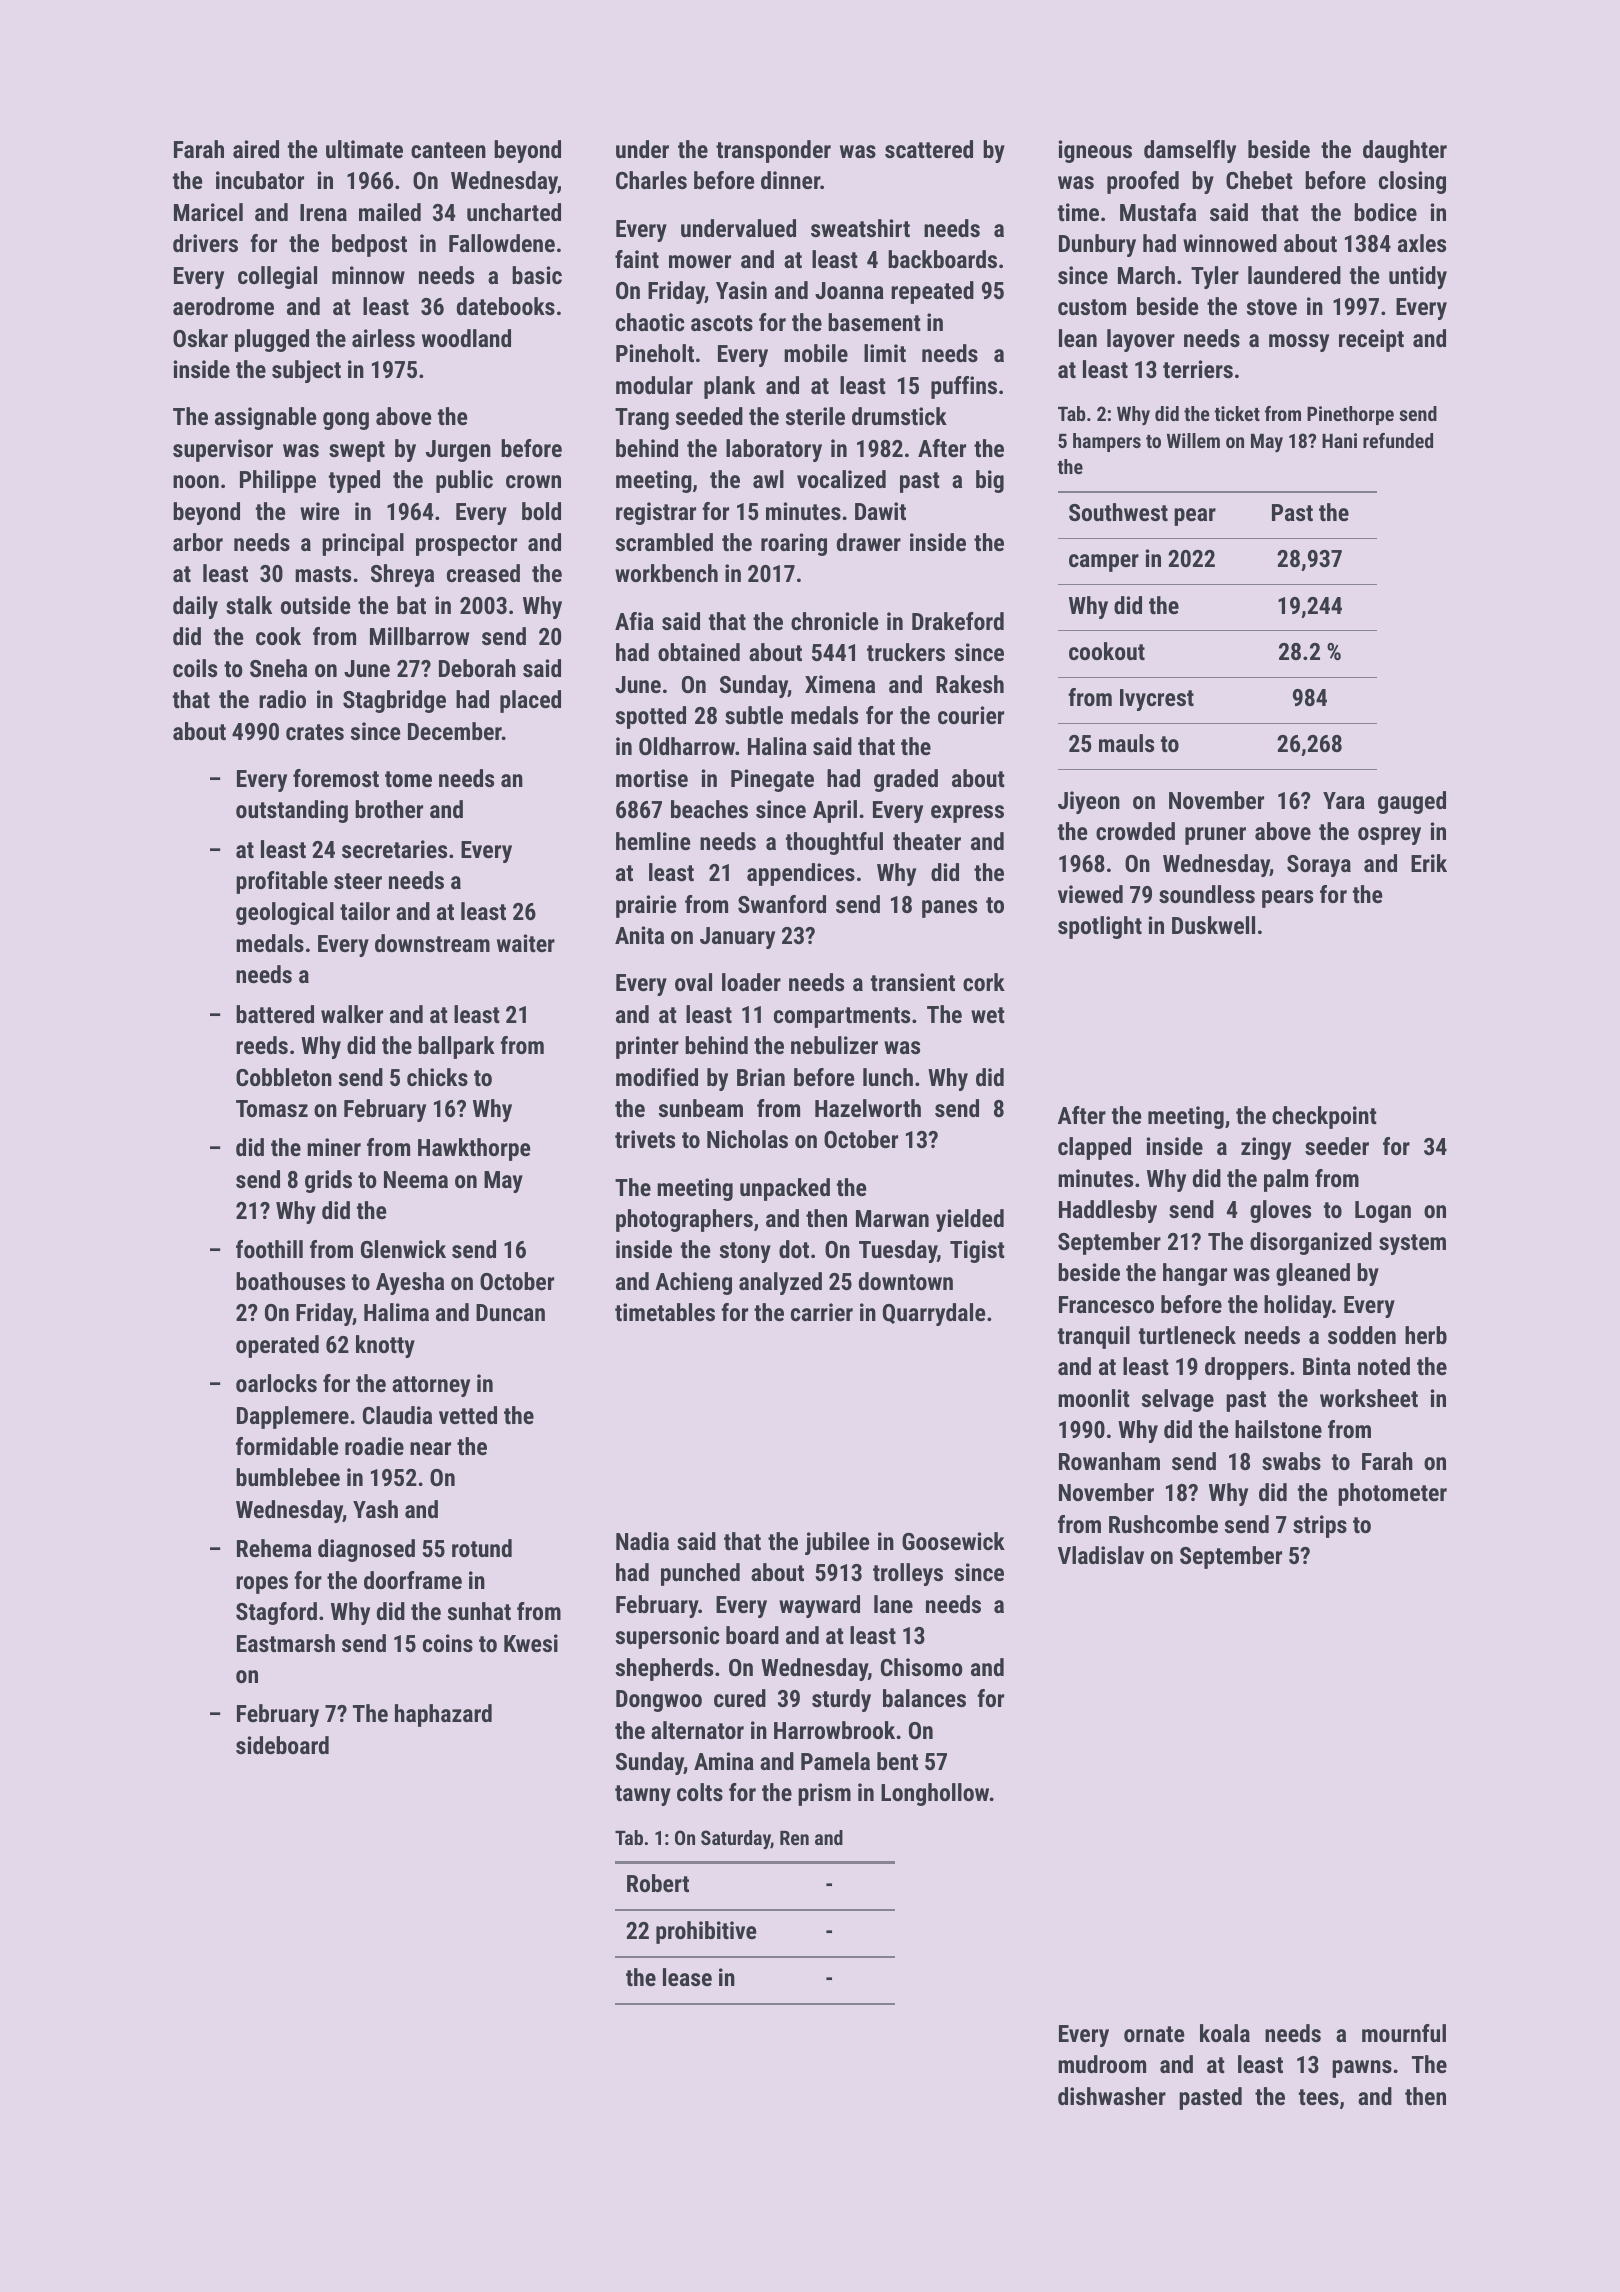  What do you see at coordinates (1190, 151) in the page?
I see `damselfly` at bounding box center [1190, 151].
